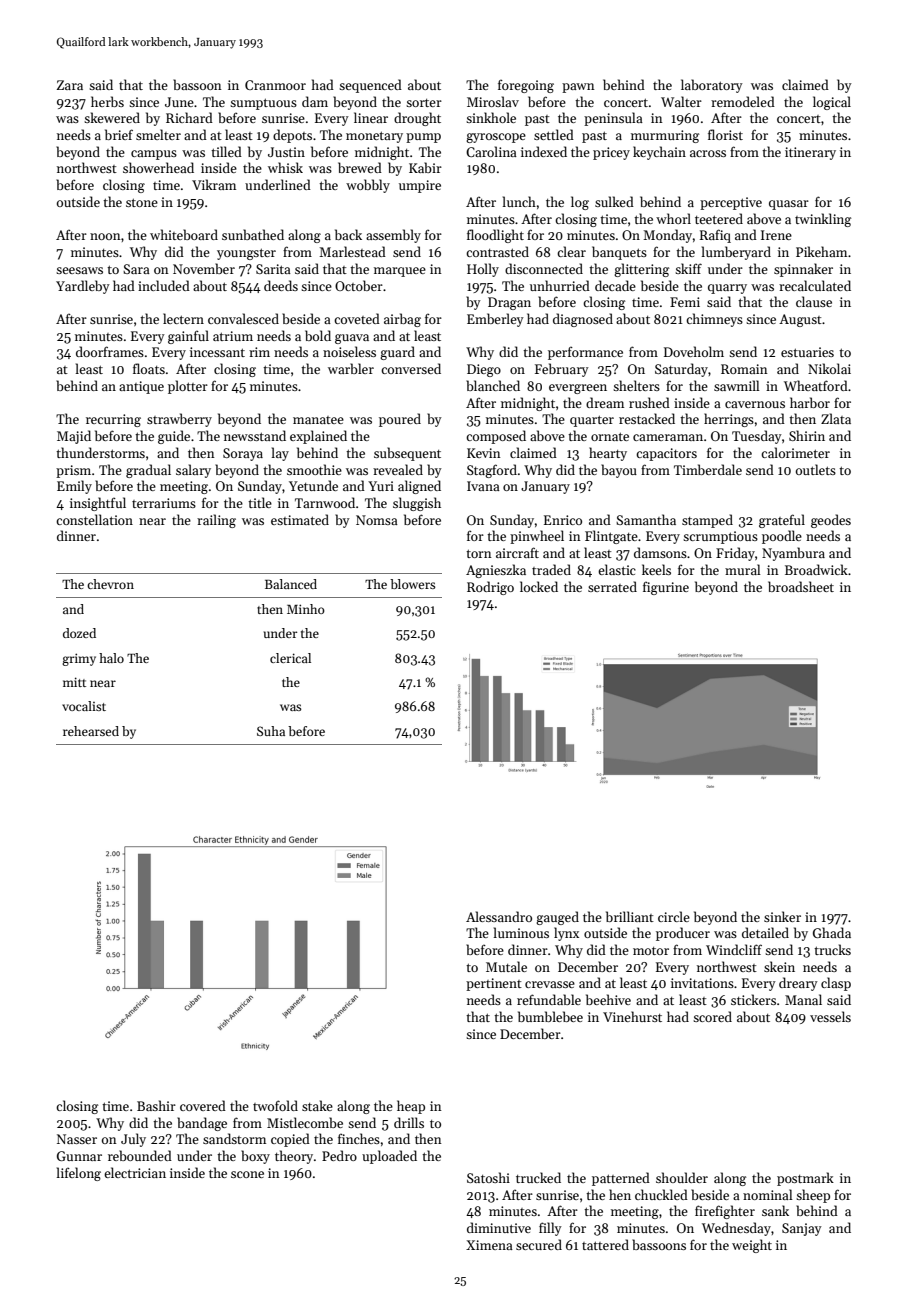 This screenshot has height=1316, width=908. Describe the element at coordinates (583, 320) in the screenshot. I see `diagnosed` at that location.
